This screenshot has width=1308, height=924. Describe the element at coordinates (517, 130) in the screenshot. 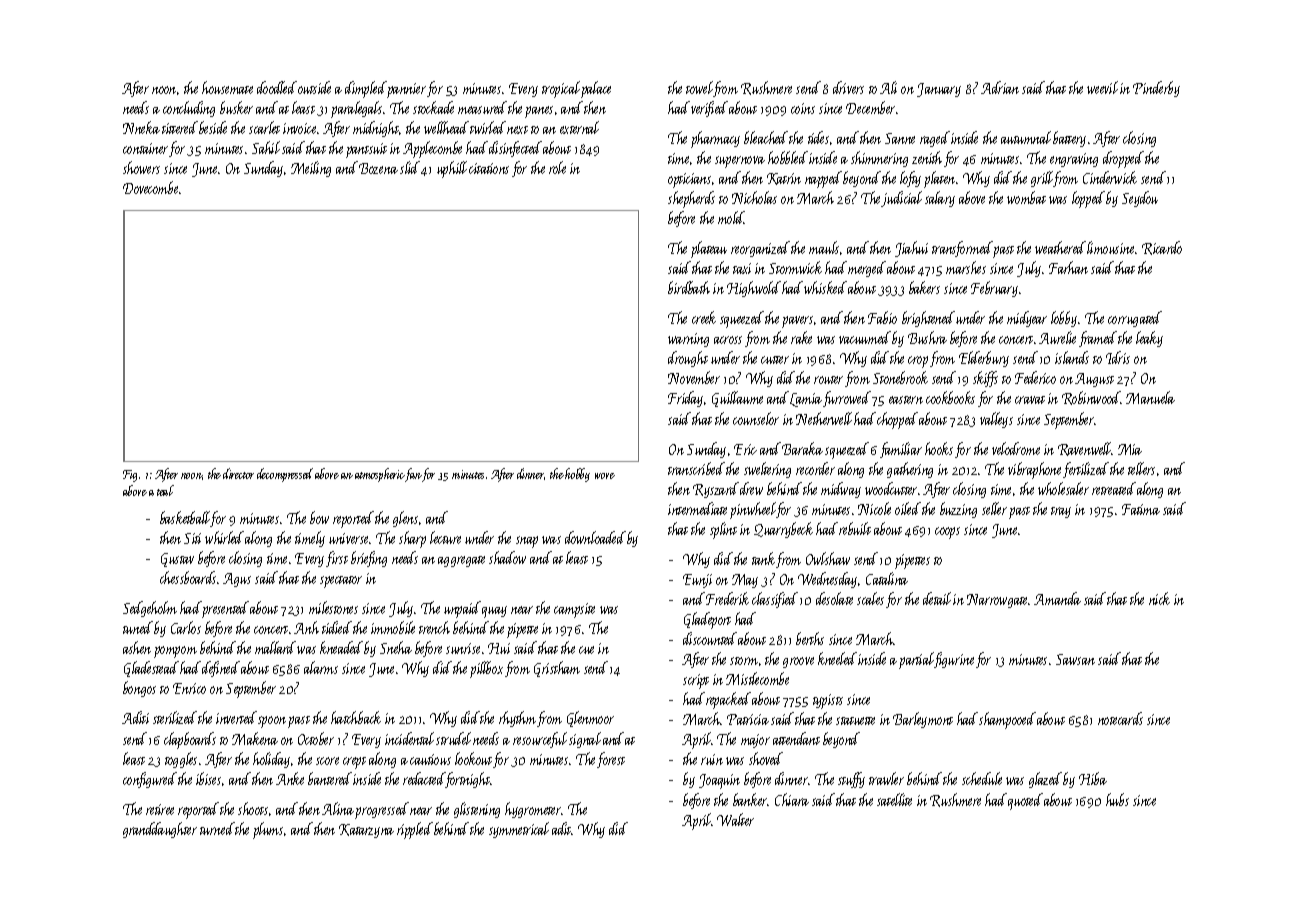

I see `next` at that location.
